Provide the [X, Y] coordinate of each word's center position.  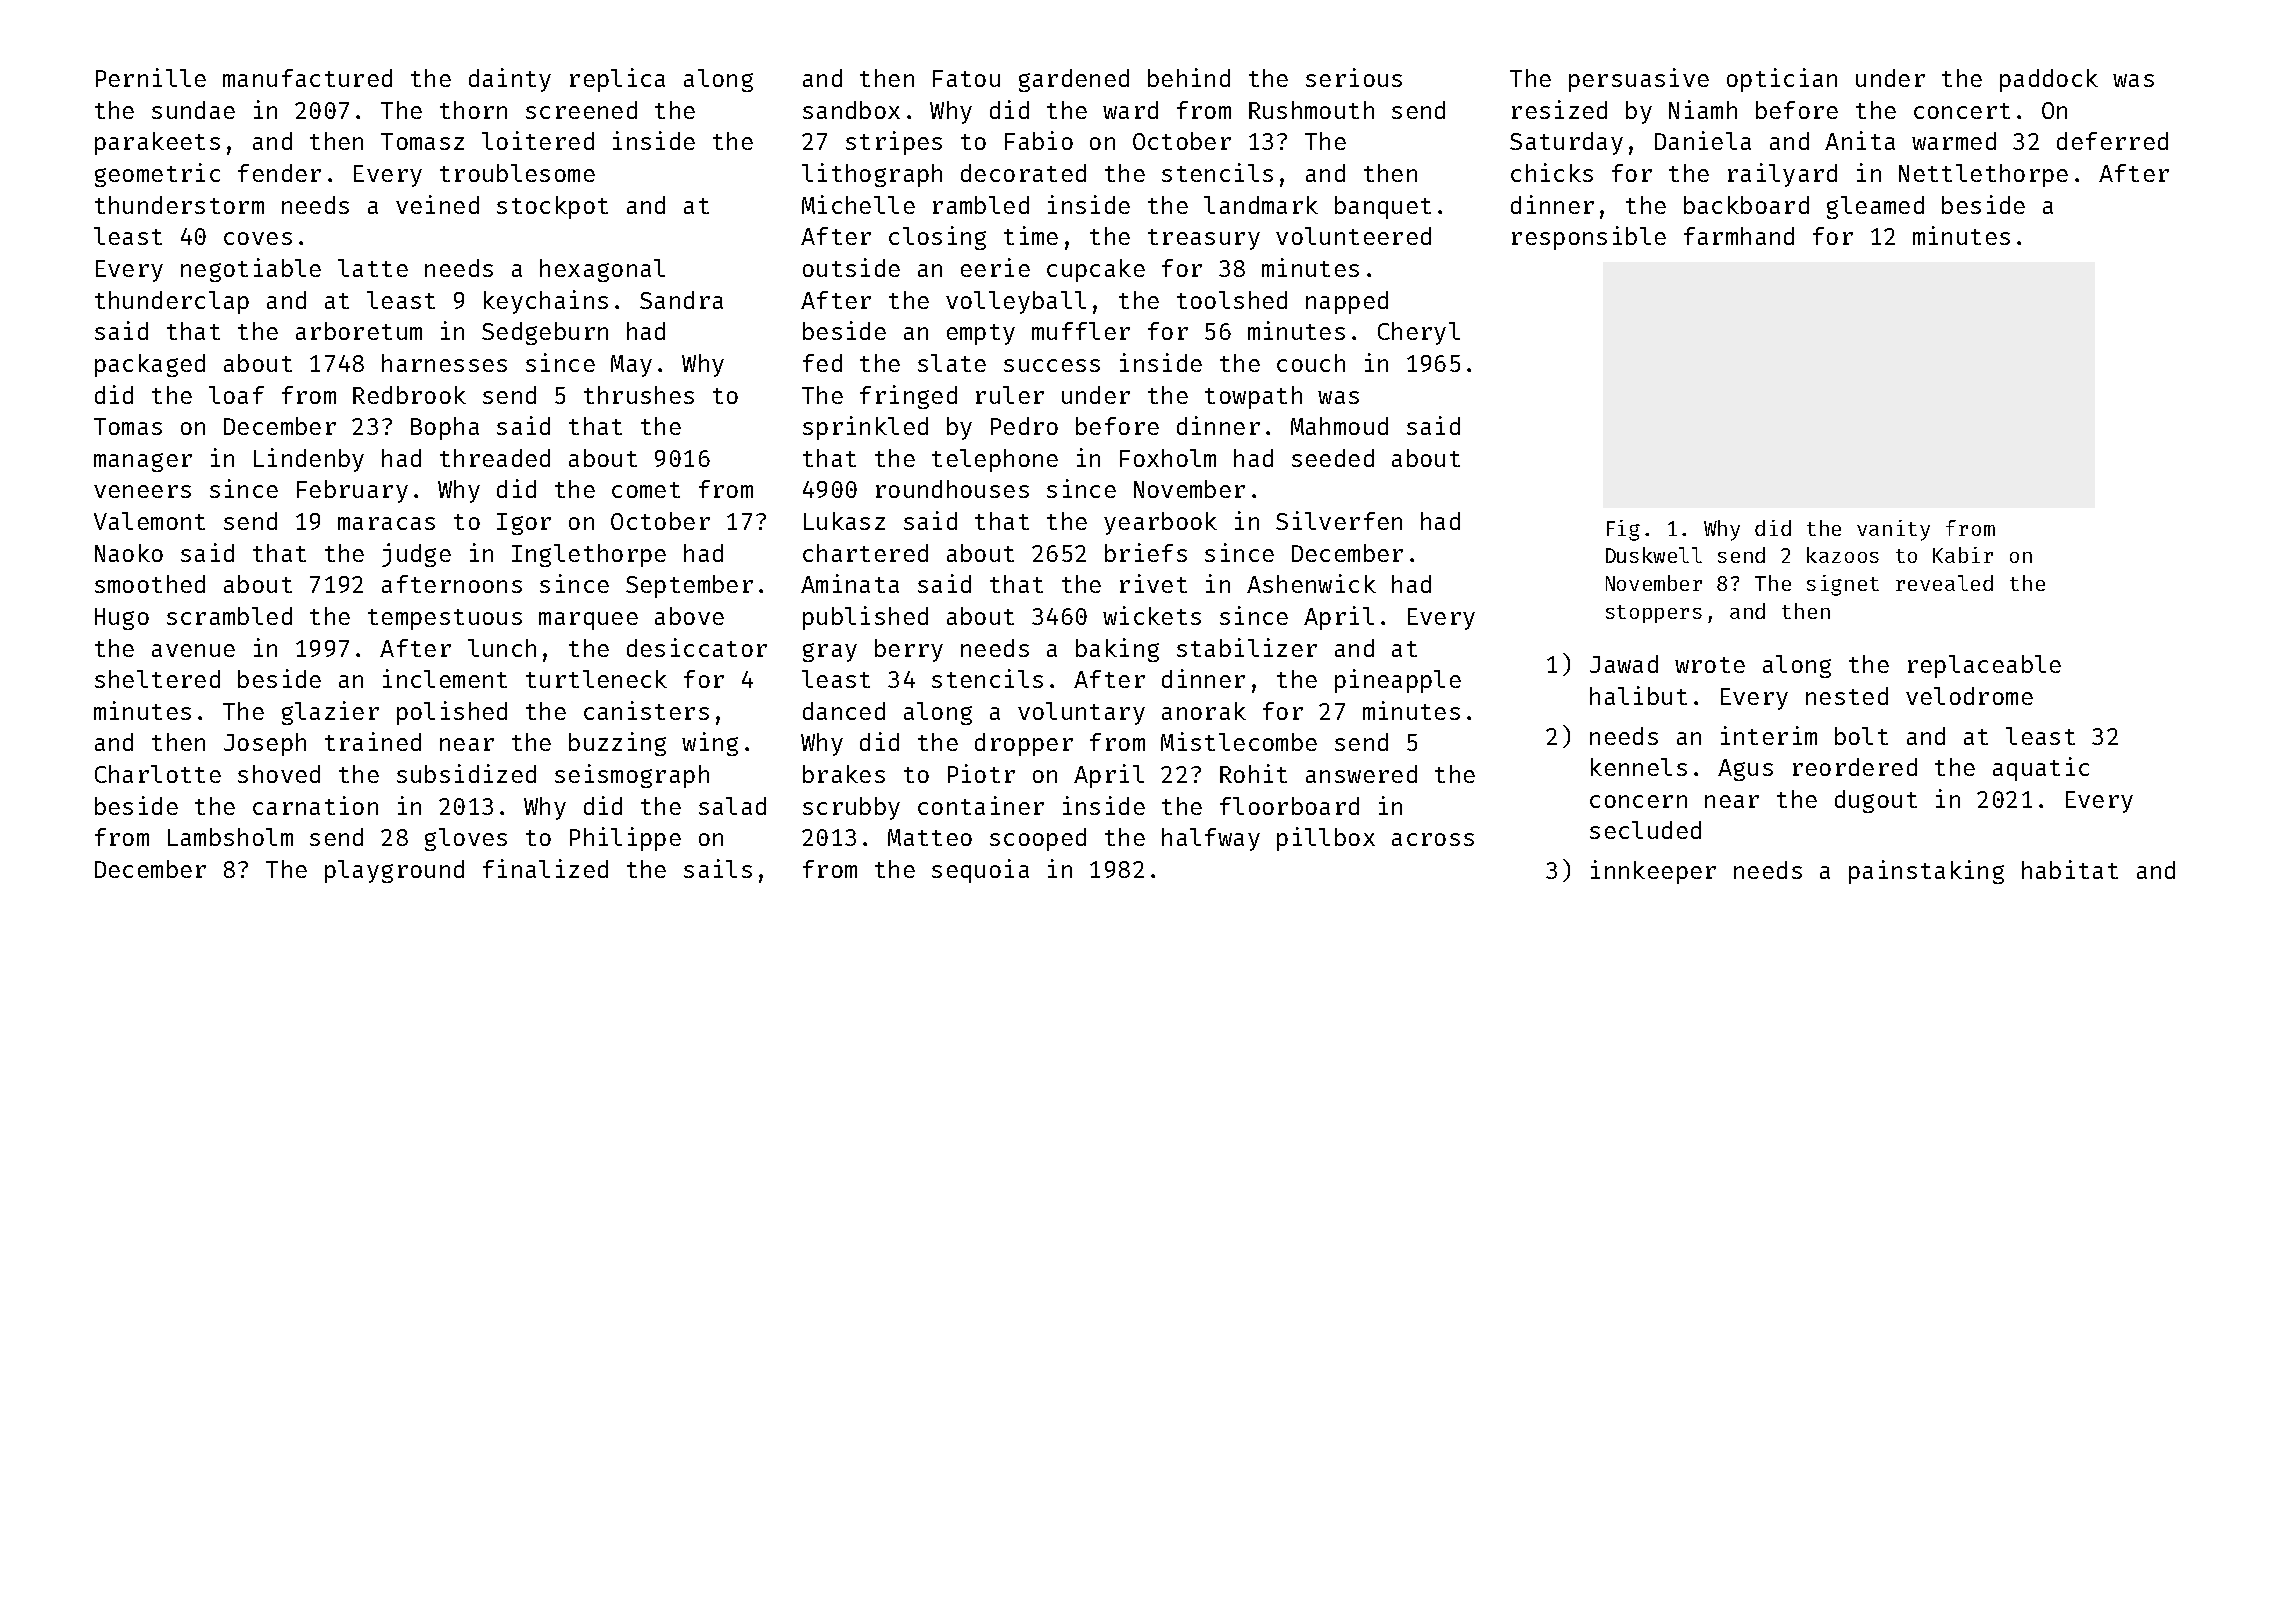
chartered [865, 553]
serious [1354, 77]
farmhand [1739, 236]
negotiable [251, 270]
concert [1962, 111]
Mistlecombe [1239, 741]
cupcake [1096, 270]
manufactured [307, 78]
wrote [1710, 665]
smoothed [150, 584]
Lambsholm [230, 837]
